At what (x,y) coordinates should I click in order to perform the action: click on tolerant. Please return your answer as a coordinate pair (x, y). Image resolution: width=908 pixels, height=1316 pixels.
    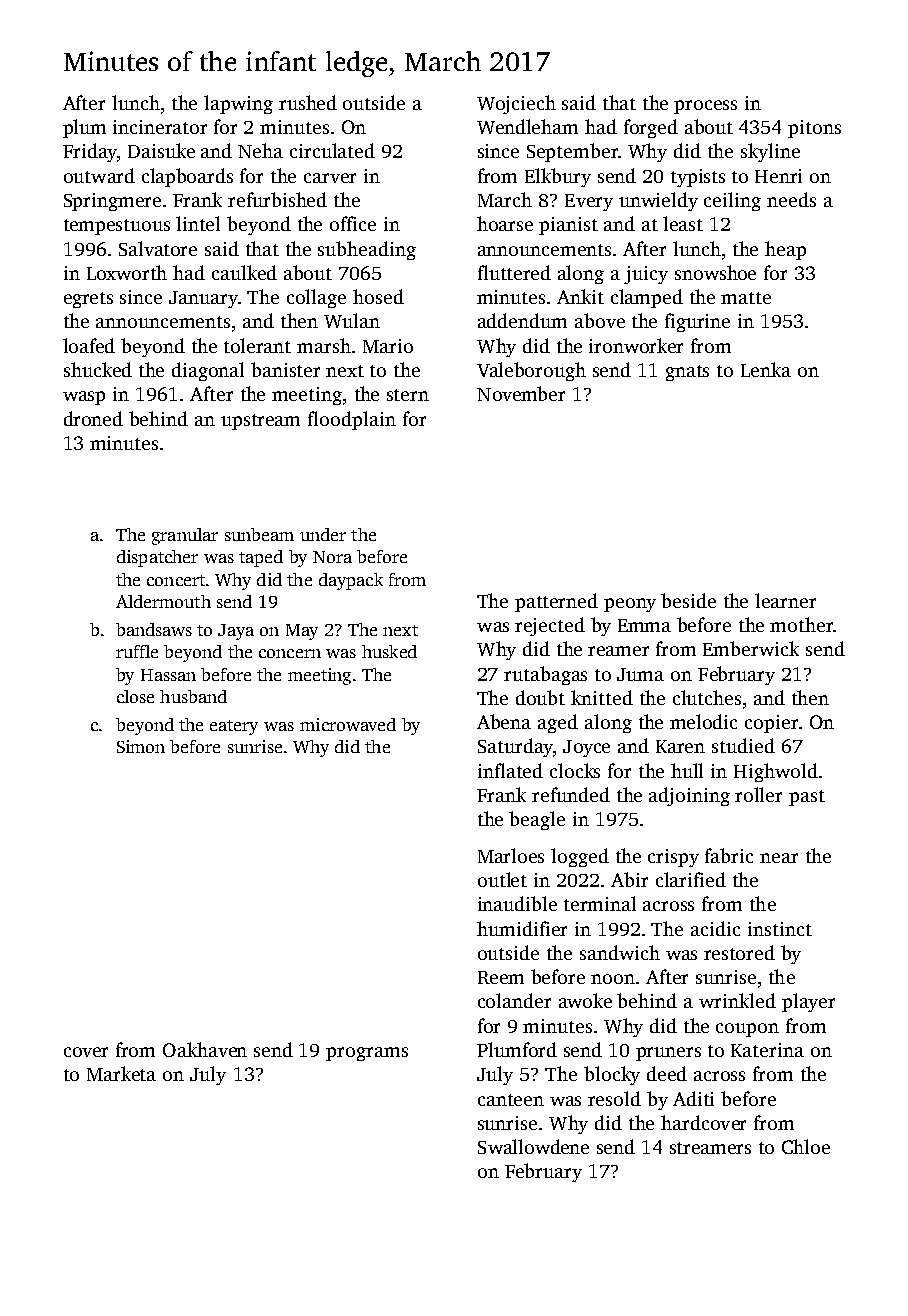
    Looking at the image, I should click on (257, 345).
